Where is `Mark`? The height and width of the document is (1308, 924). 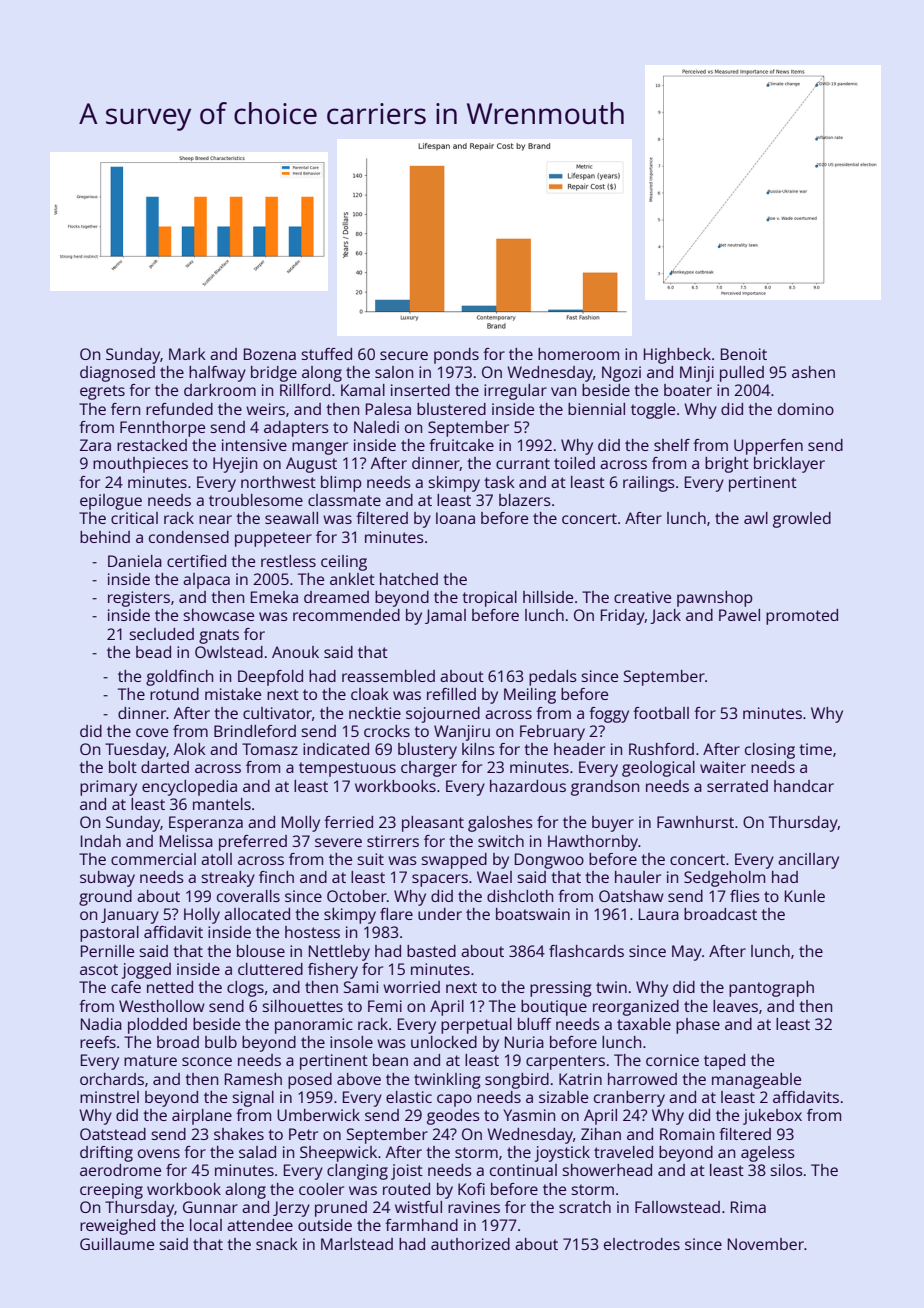
Mark is located at coordinates (187, 354).
